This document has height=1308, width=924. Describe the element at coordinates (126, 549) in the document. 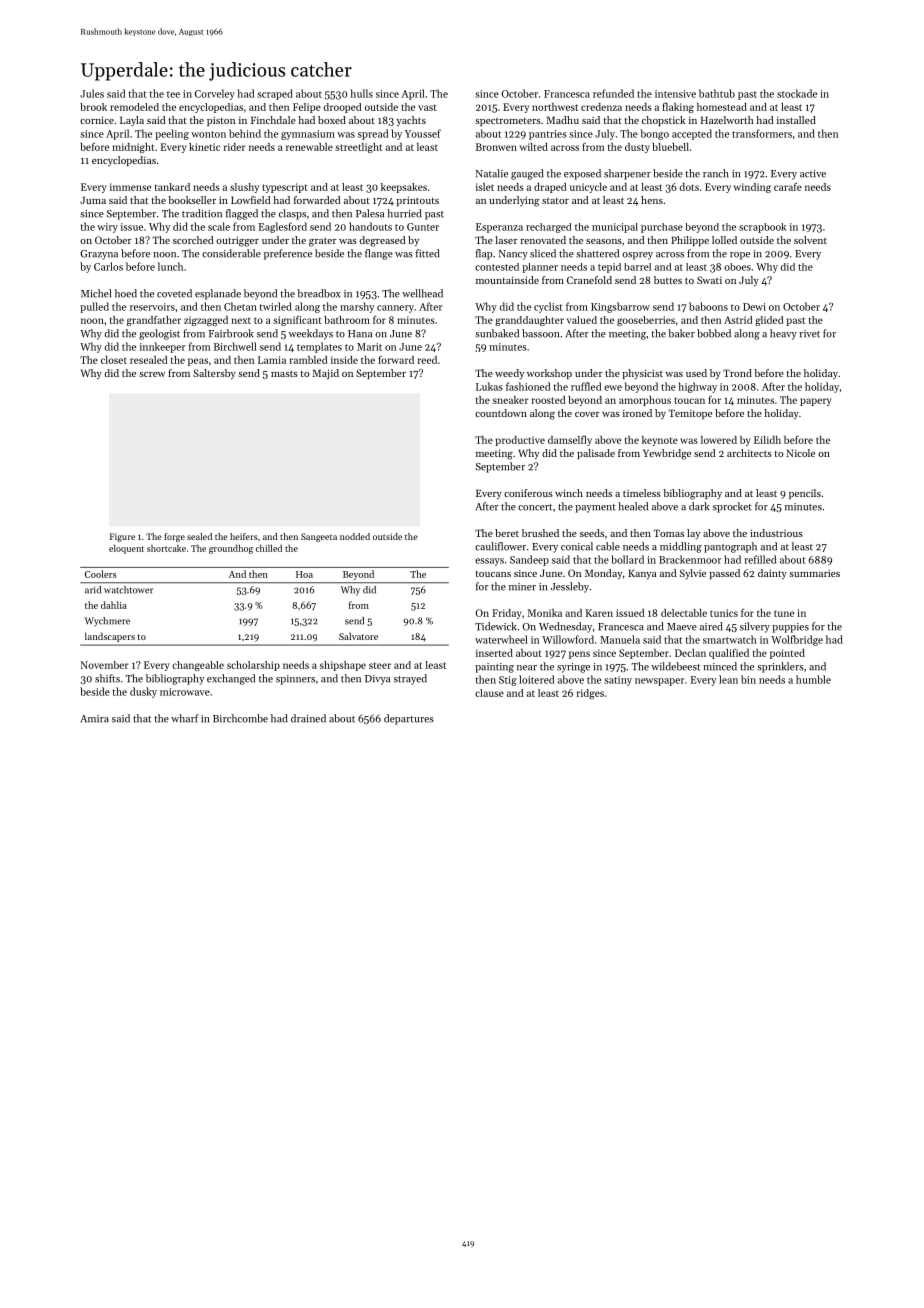

I see `eloquent` at that location.
